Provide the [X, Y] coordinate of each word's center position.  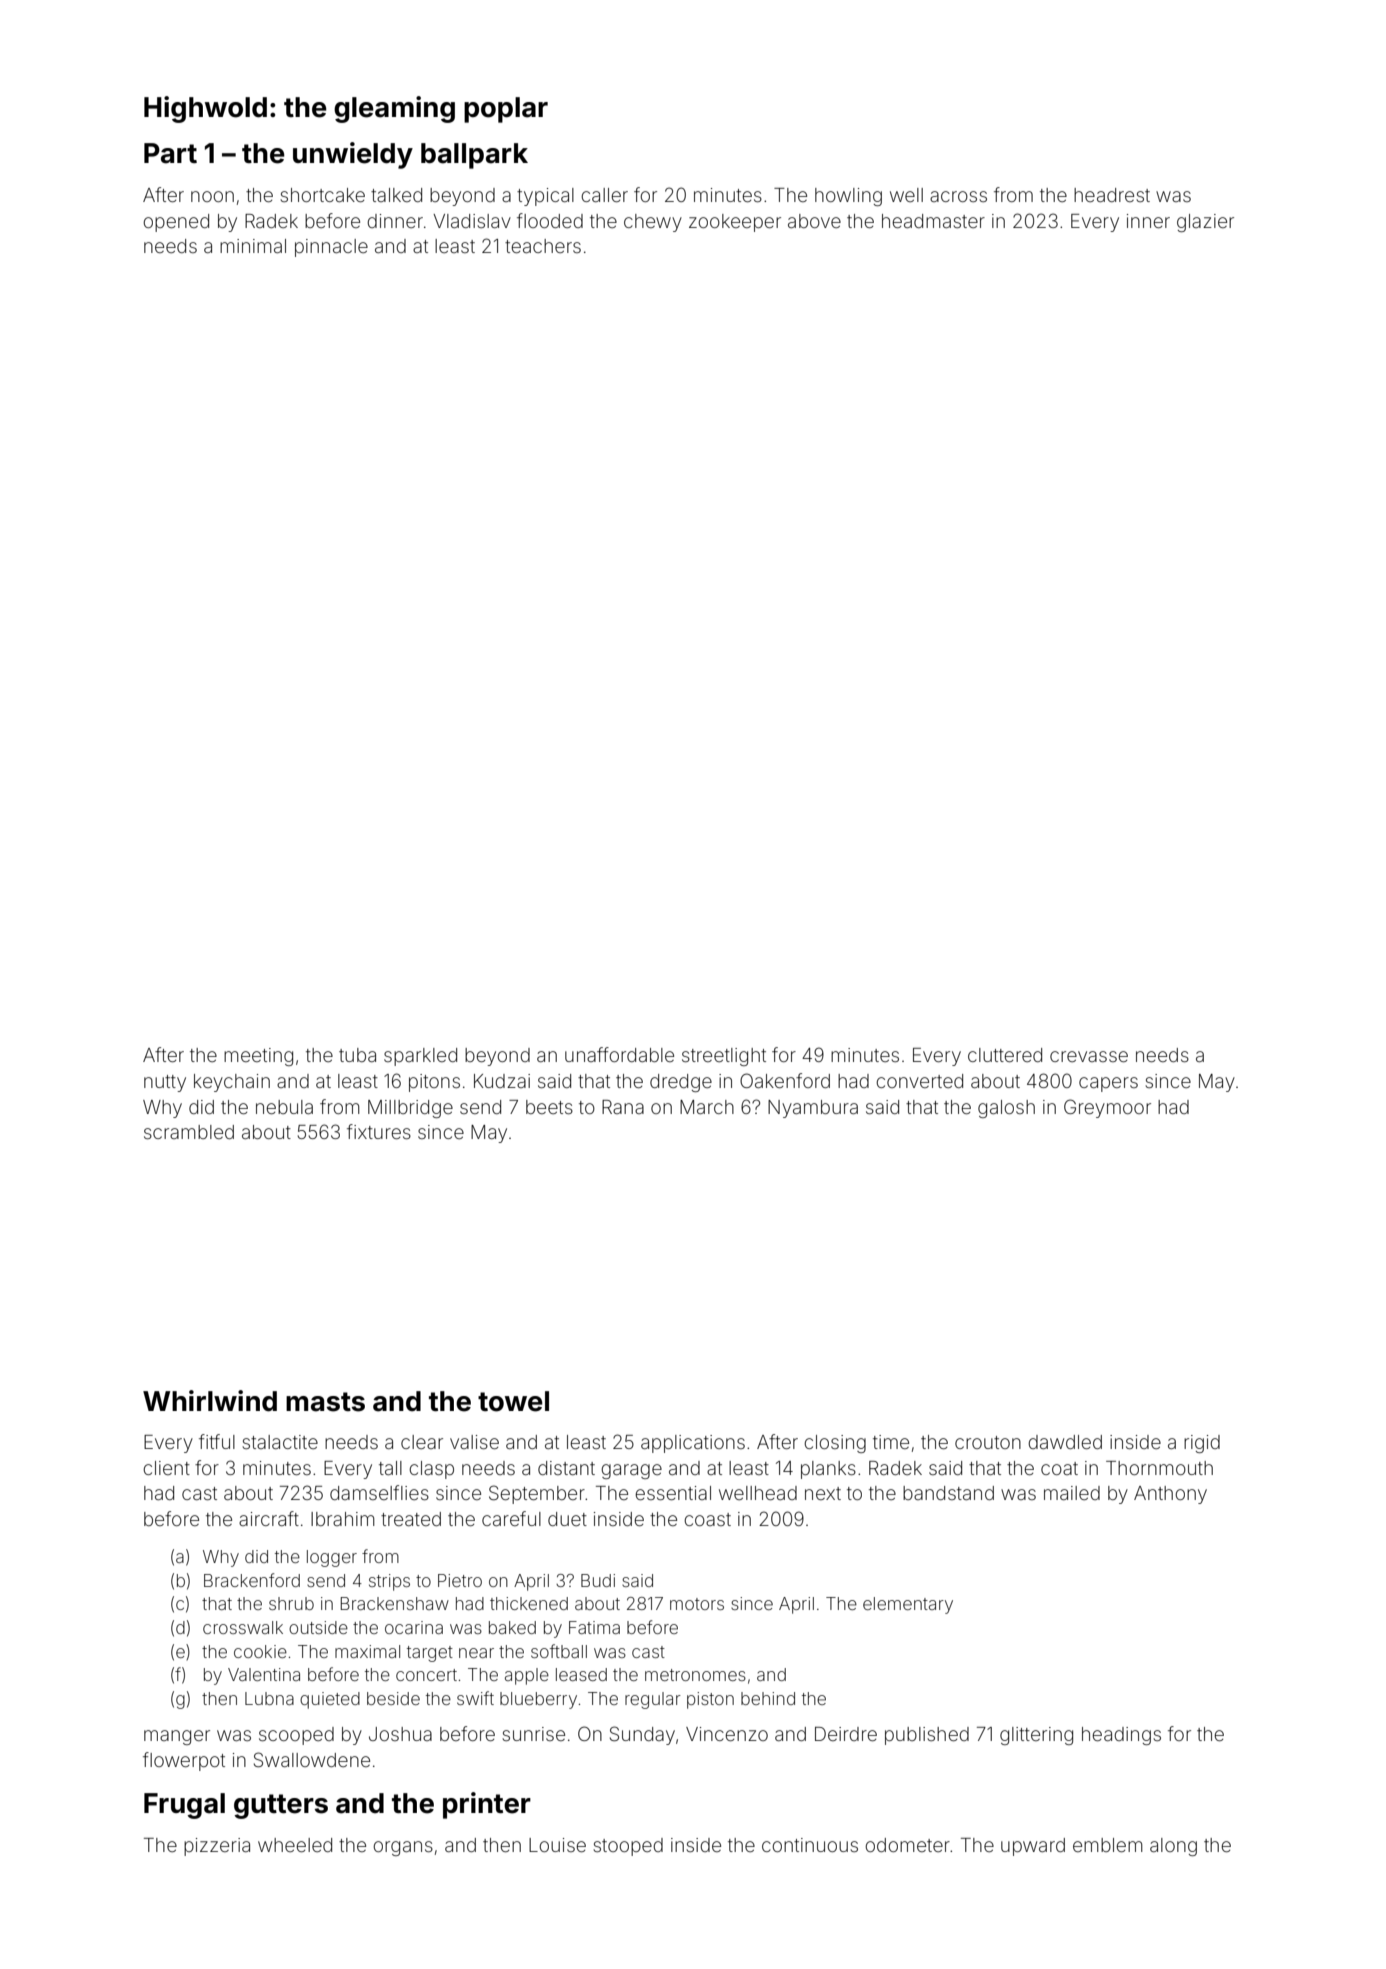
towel [513, 1401]
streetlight [724, 1057]
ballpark [474, 156]
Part [170, 153]
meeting [258, 1057]
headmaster [933, 221]
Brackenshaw [395, 1603]
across [958, 196]
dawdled [1065, 1442]
